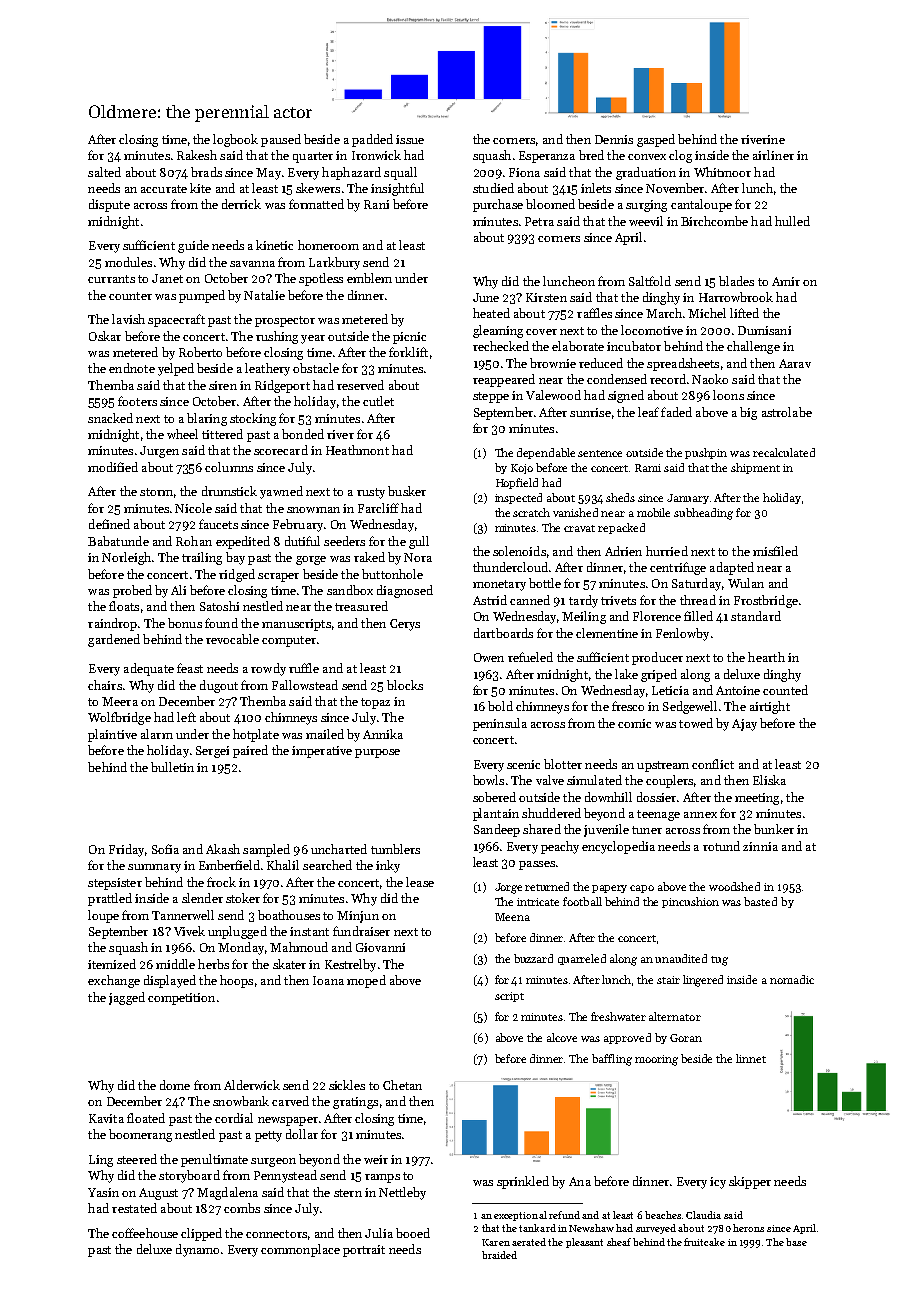  What do you see at coordinates (241, 1101) in the screenshot?
I see `snowbank` at bounding box center [241, 1101].
